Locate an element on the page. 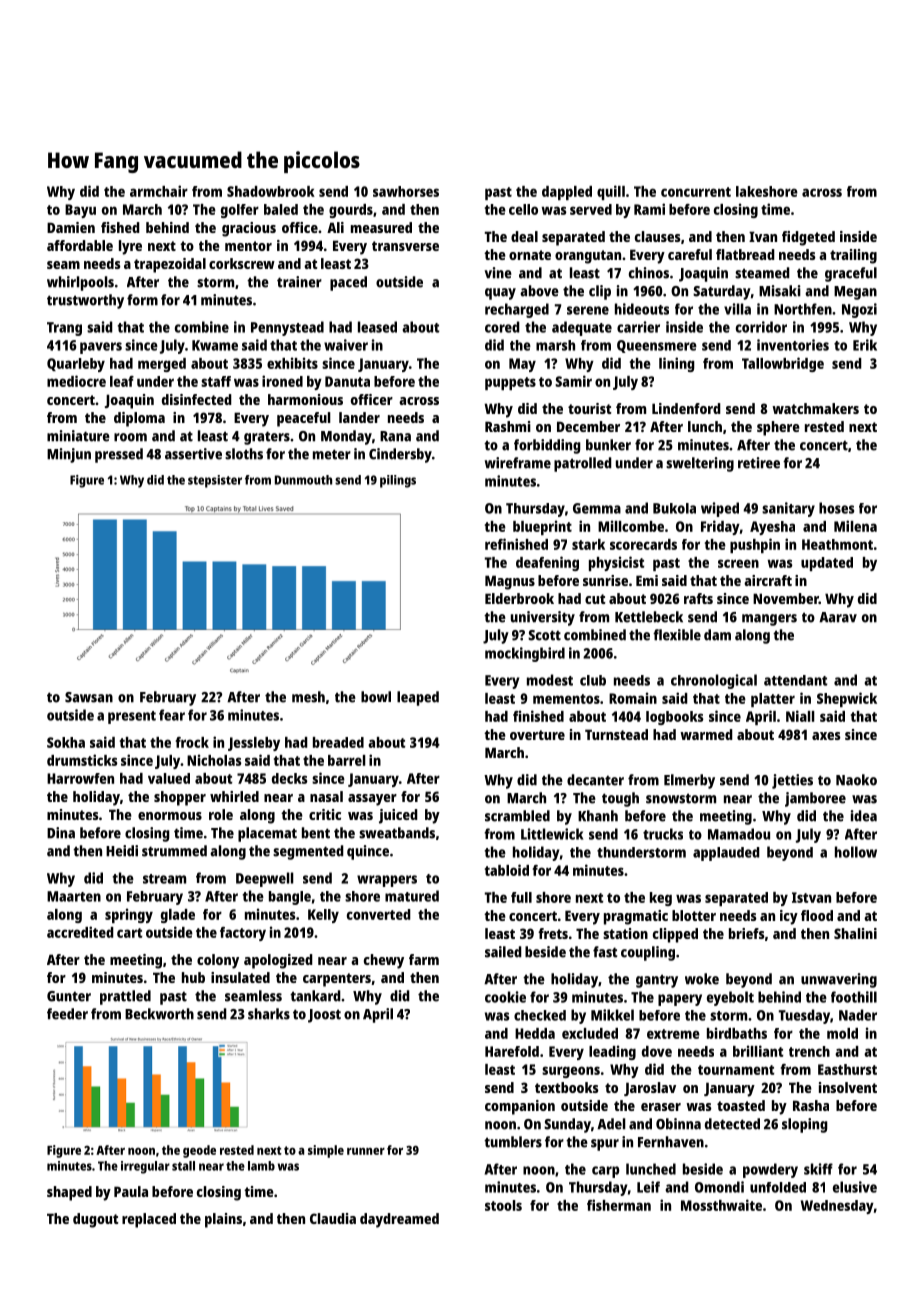 The height and width of the document is (1314, 924). gracious is located at coordinates (249, 229).
